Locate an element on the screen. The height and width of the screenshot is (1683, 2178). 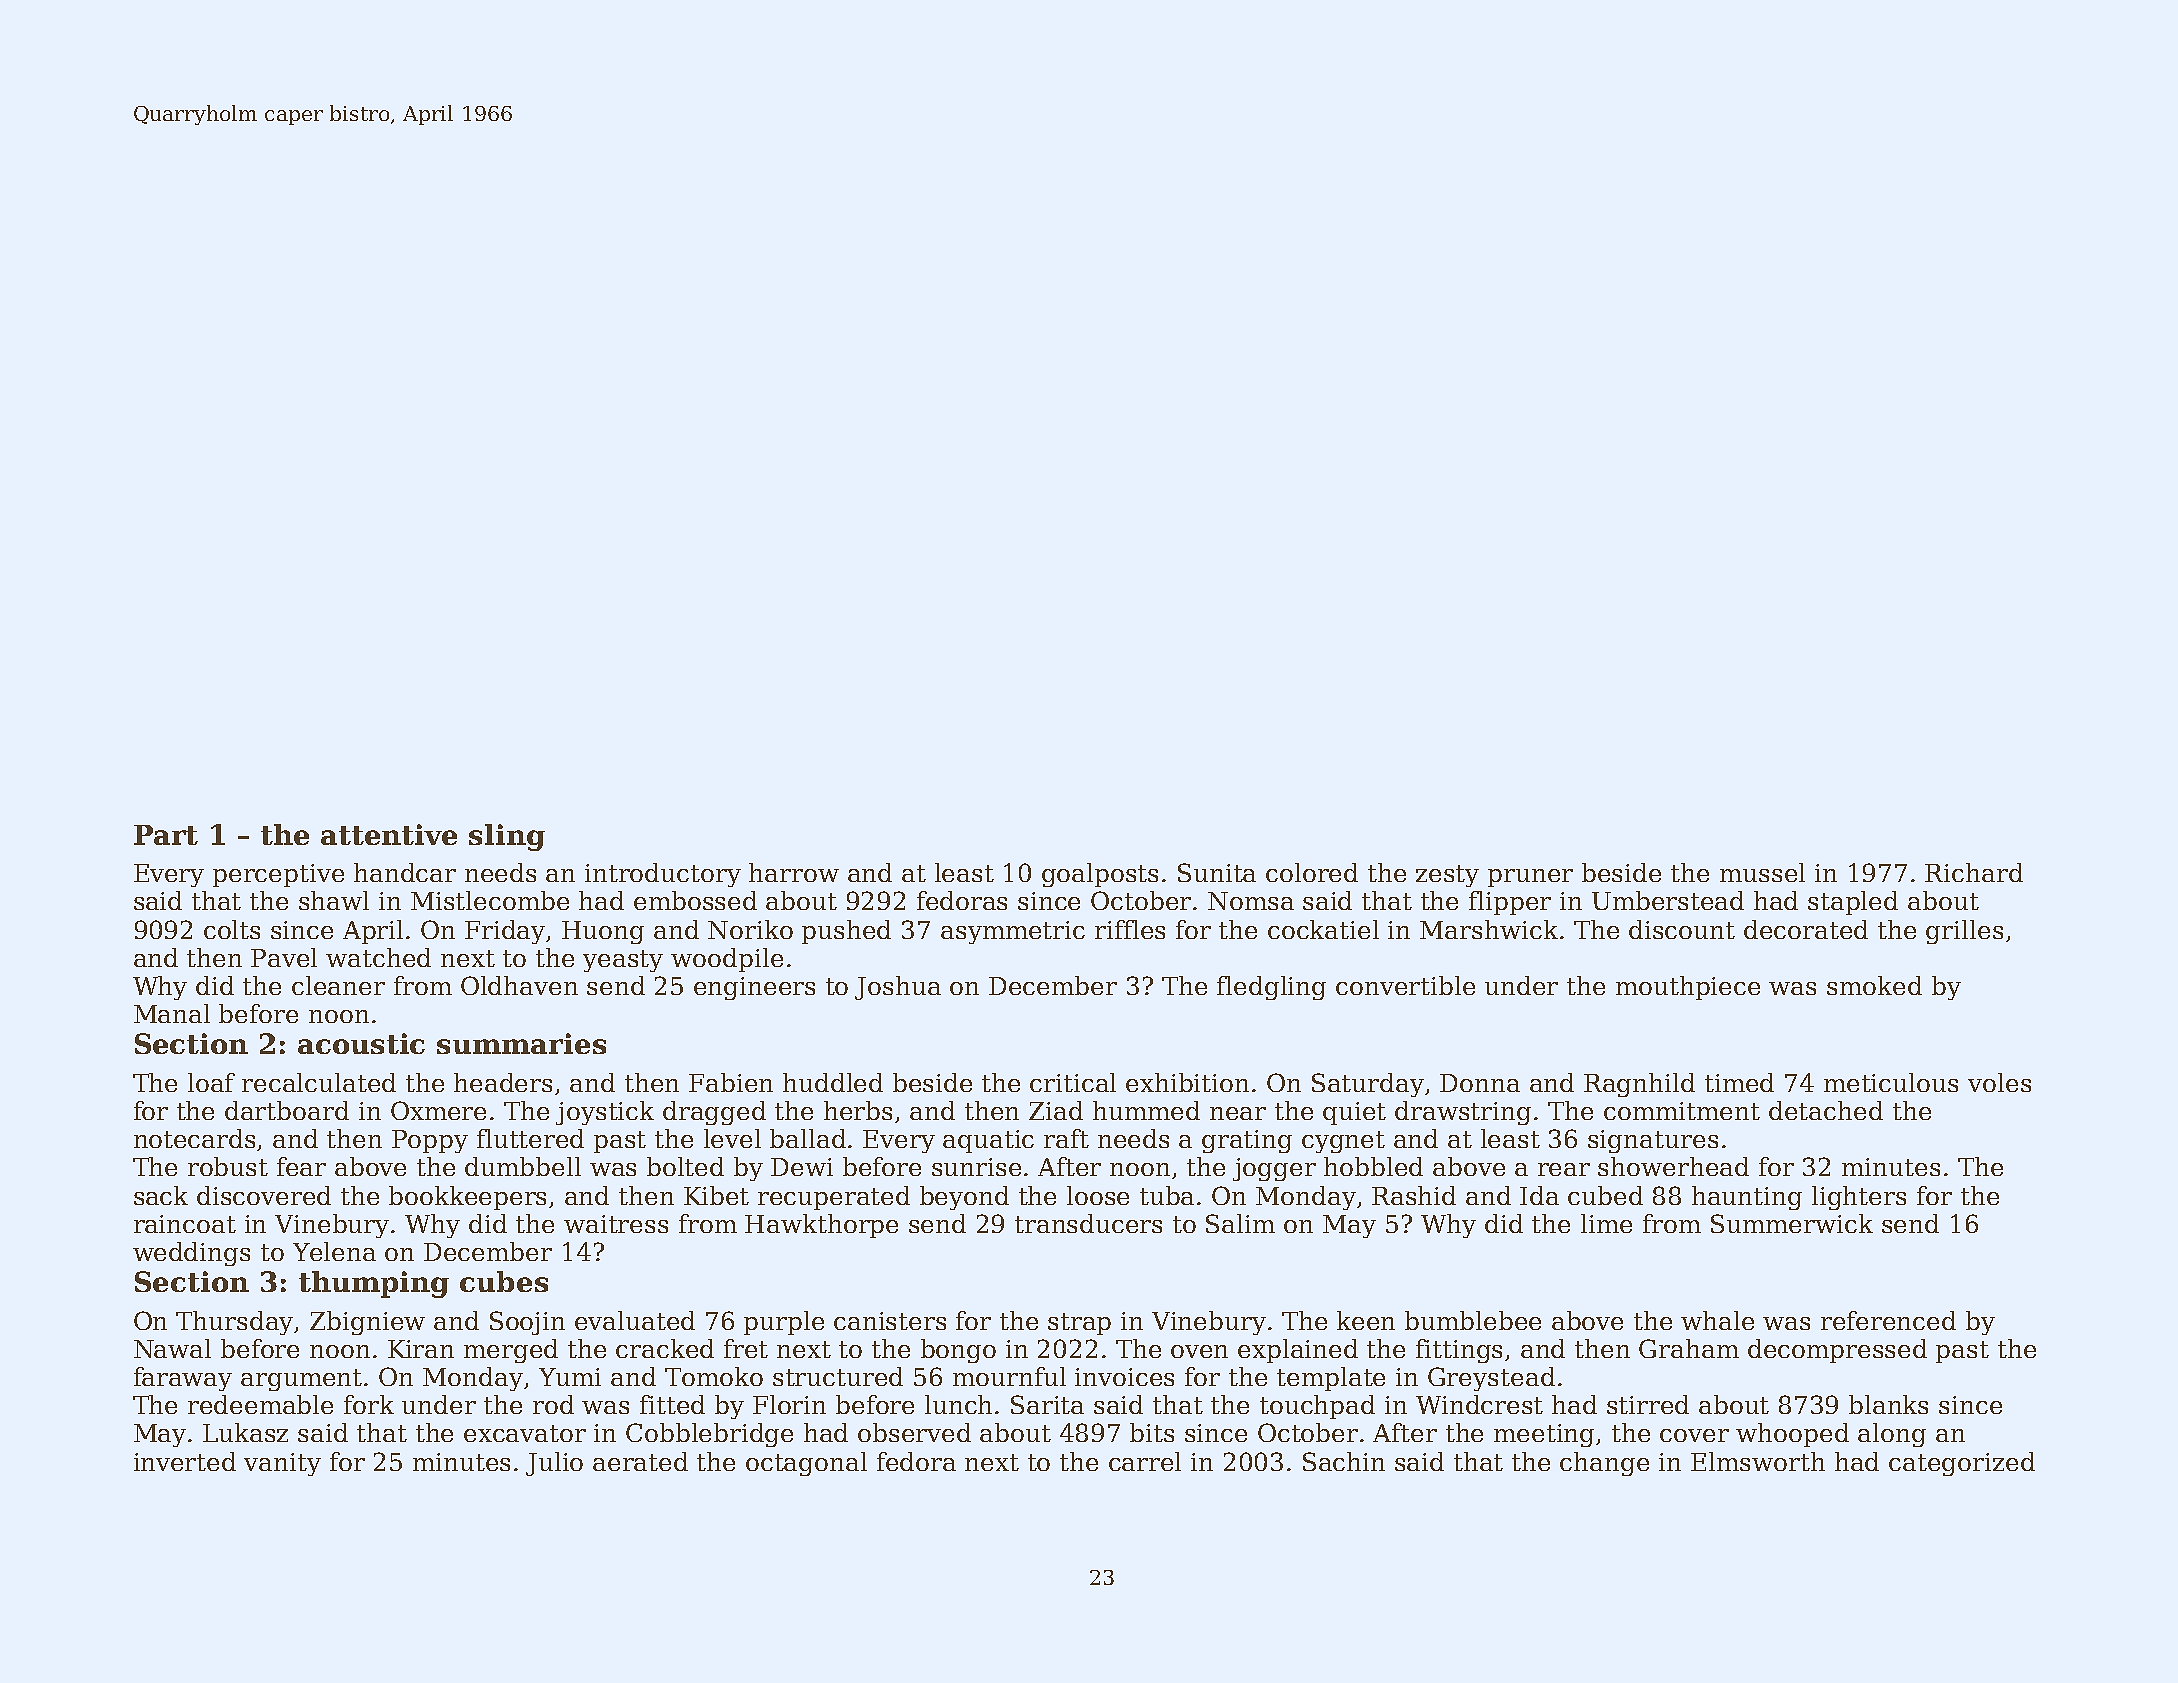
redeemable is located at coordinates (260, 1404).
